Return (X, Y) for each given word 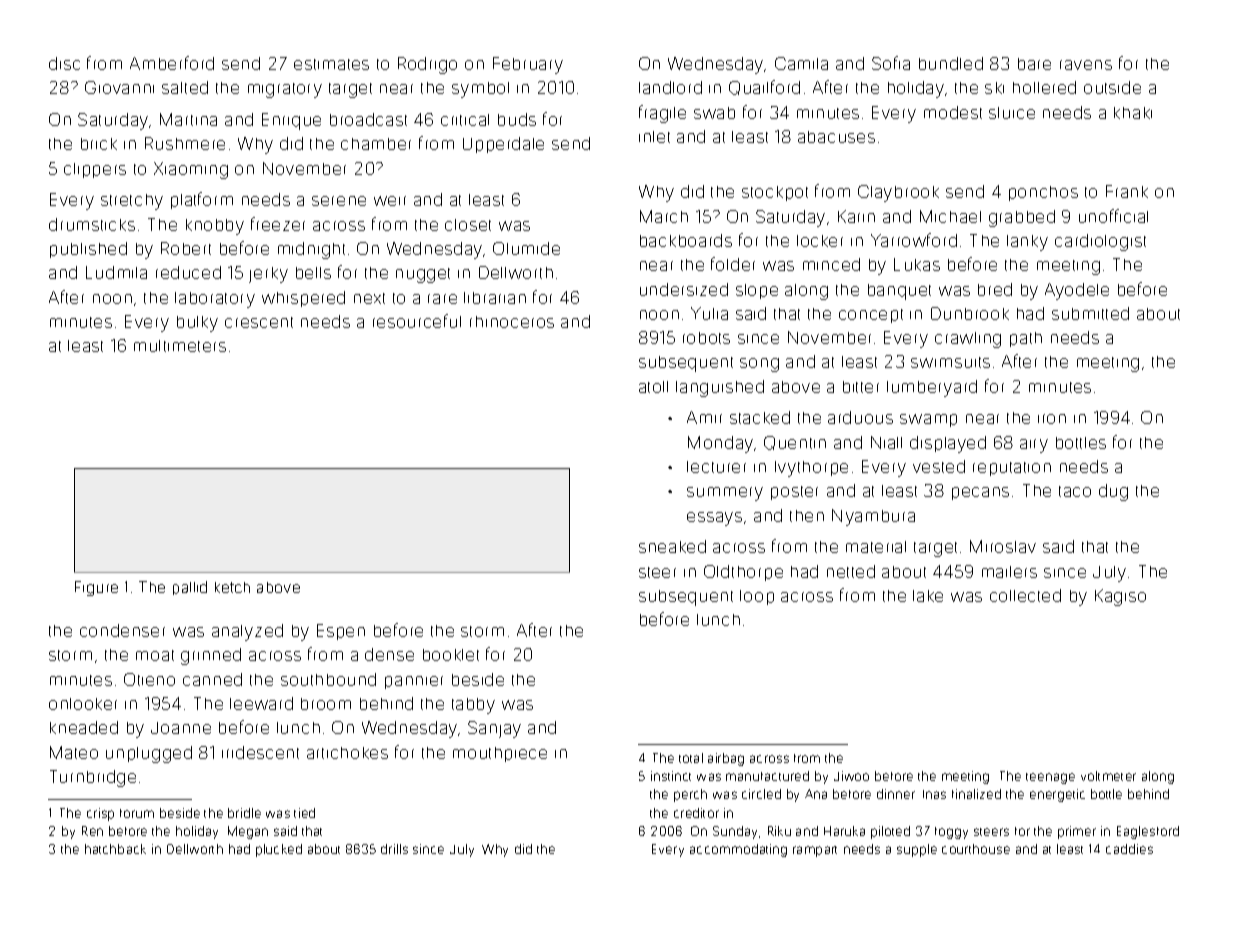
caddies (1129, 849)
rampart (815, 851)
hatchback (115, 849)
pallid (190, 588)
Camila (801, 63)
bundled (951, 63)
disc (64, 63)
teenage (1050, 778)
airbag (726, 759)
